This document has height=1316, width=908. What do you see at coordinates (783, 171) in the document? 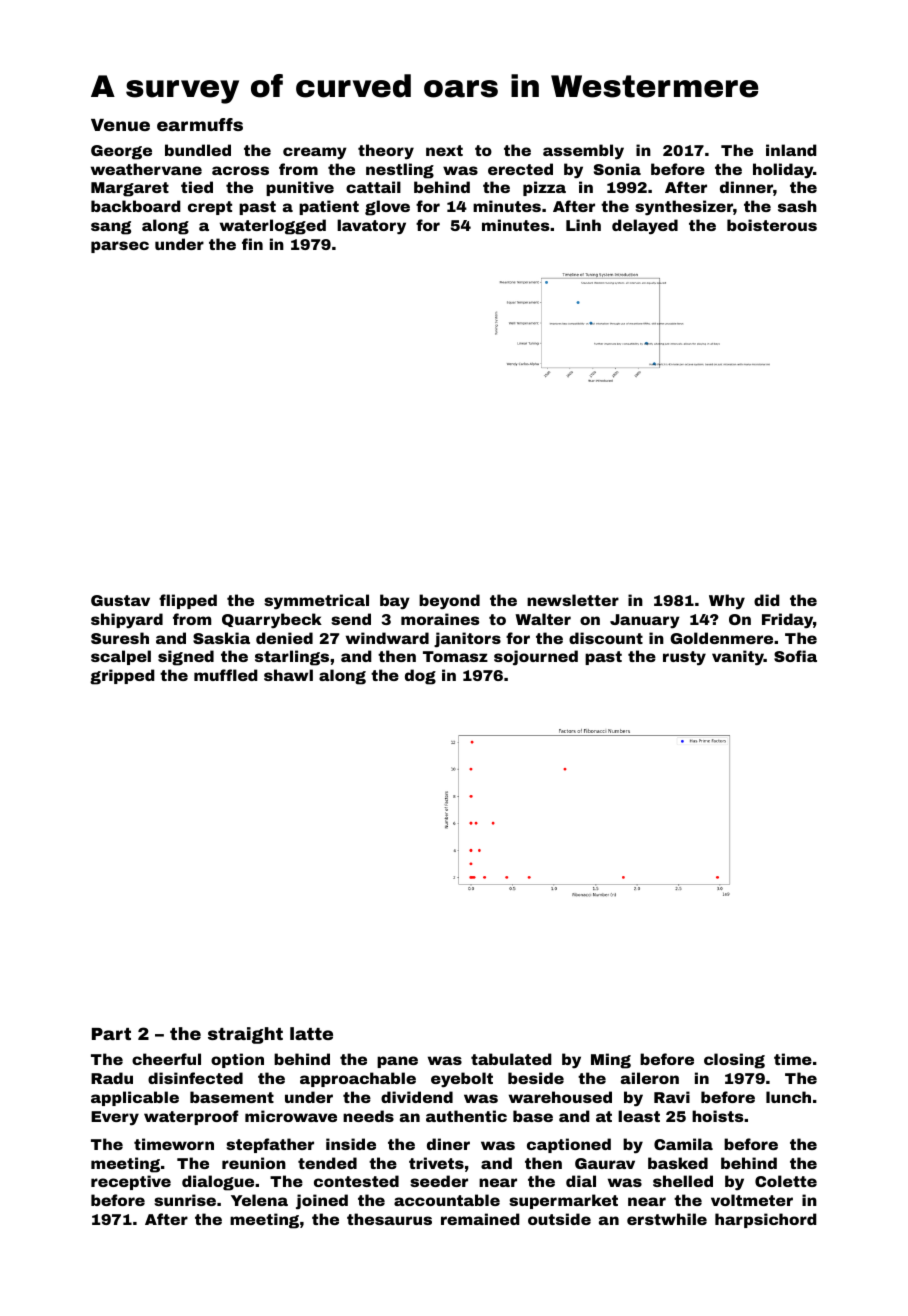
I see `holiday` at bounding box center [783, 171].
